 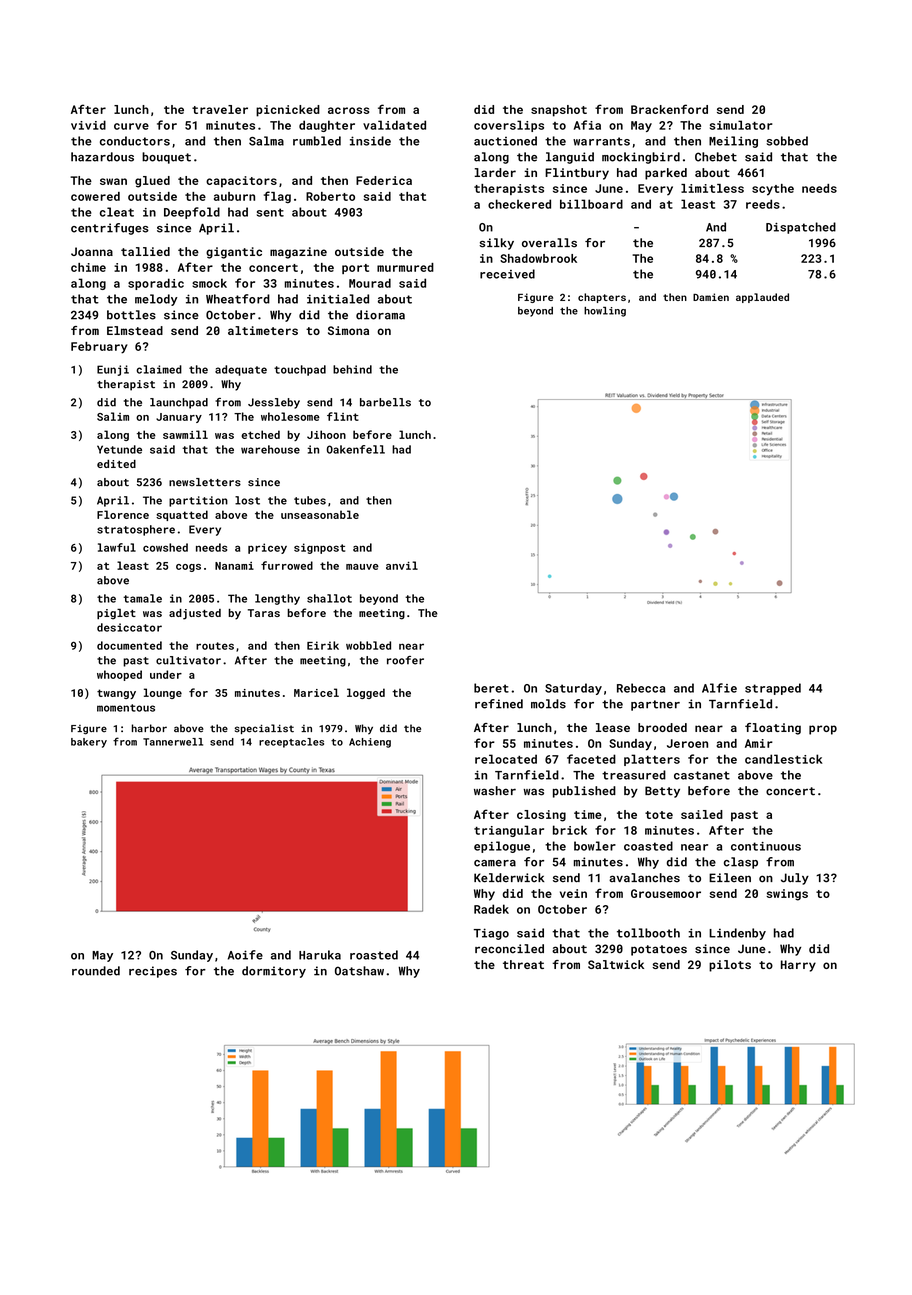 What do you see at coordinates (385, 402) in the screenshot?
I see `barbells` at bounding box center [385, 402].
